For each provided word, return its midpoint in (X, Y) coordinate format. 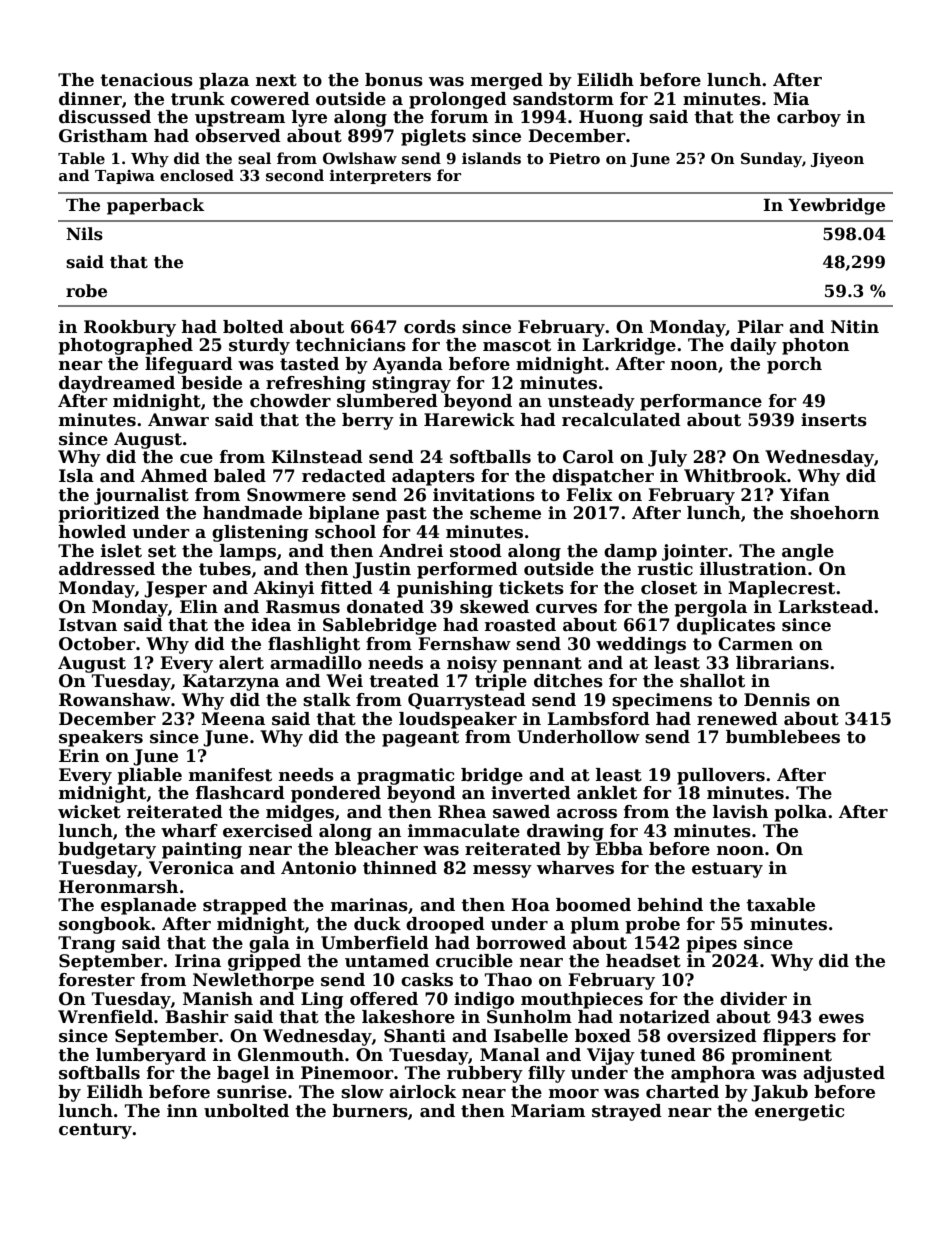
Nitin (855, 327)
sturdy (259, 346)
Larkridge (629, 346)
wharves (575, 868)
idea (271, 625)
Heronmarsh (118, 887)
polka (800, 813)
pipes (711, 944)
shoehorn (834, 513)
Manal (510, 1055)
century (96, 1131)
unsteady (591, 402)
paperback (155, 206)
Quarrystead (467, 701)
